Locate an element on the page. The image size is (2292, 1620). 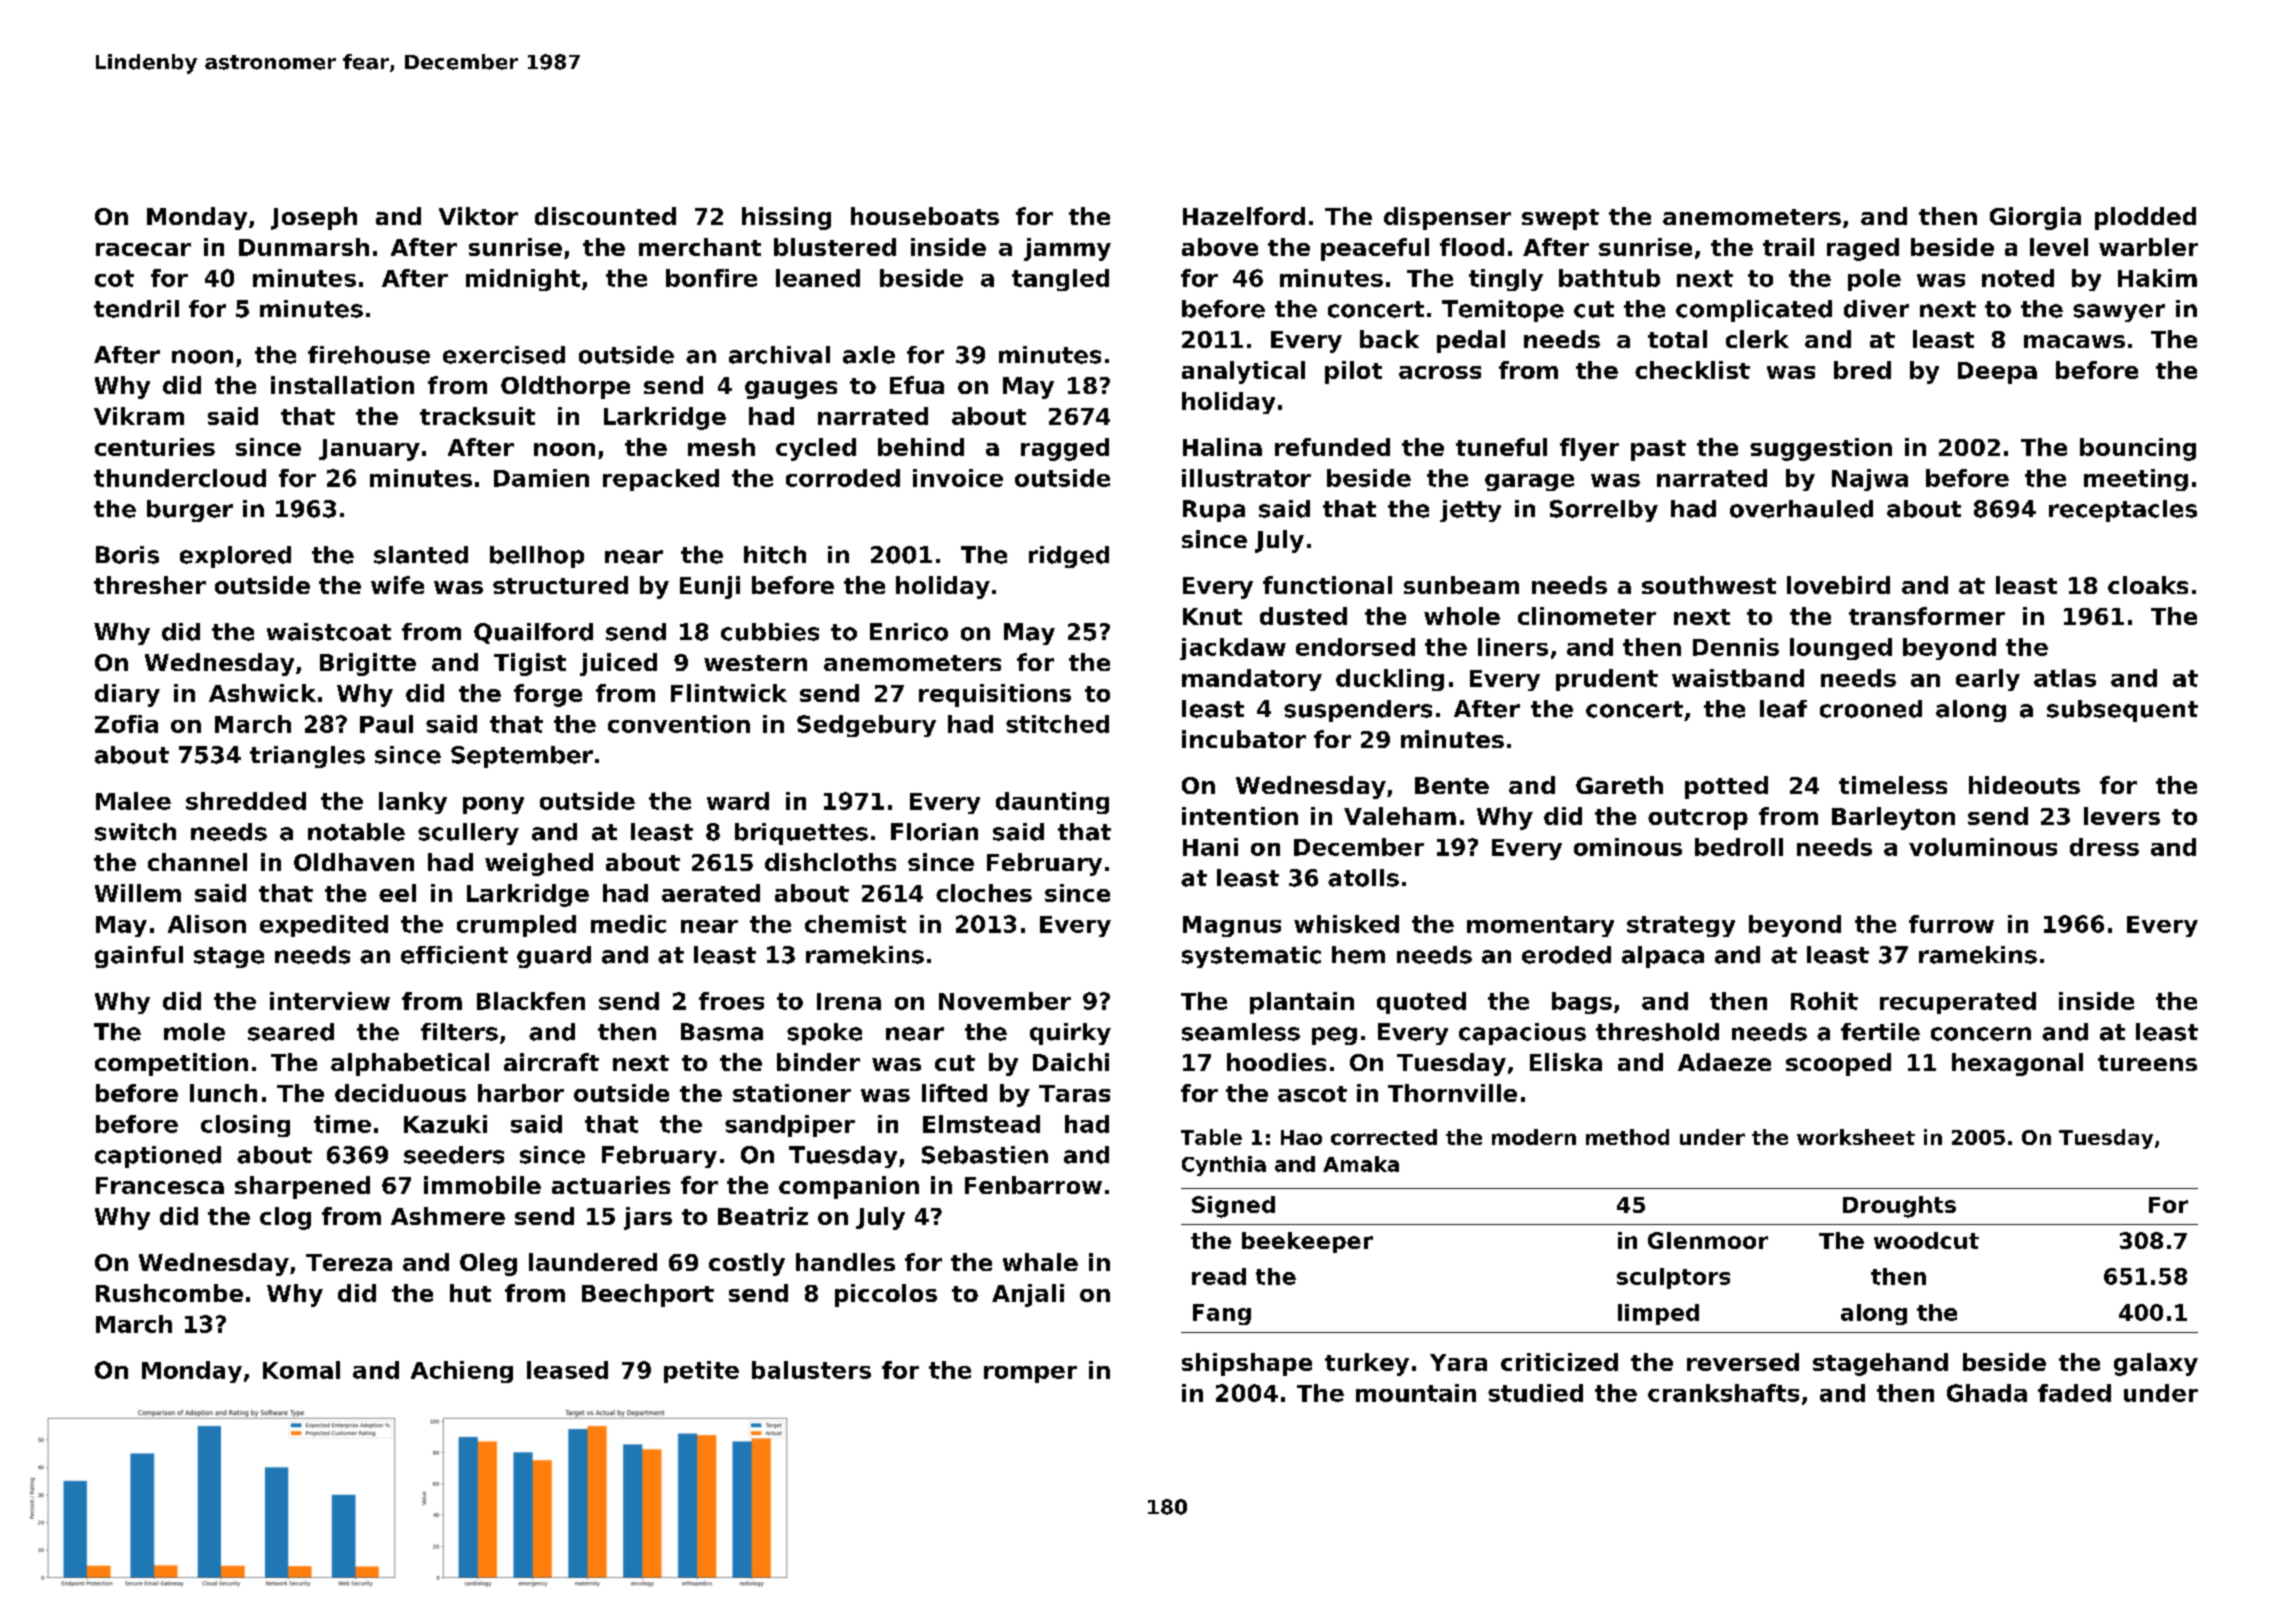
suggestion is located at coordinates (1821, 449).
